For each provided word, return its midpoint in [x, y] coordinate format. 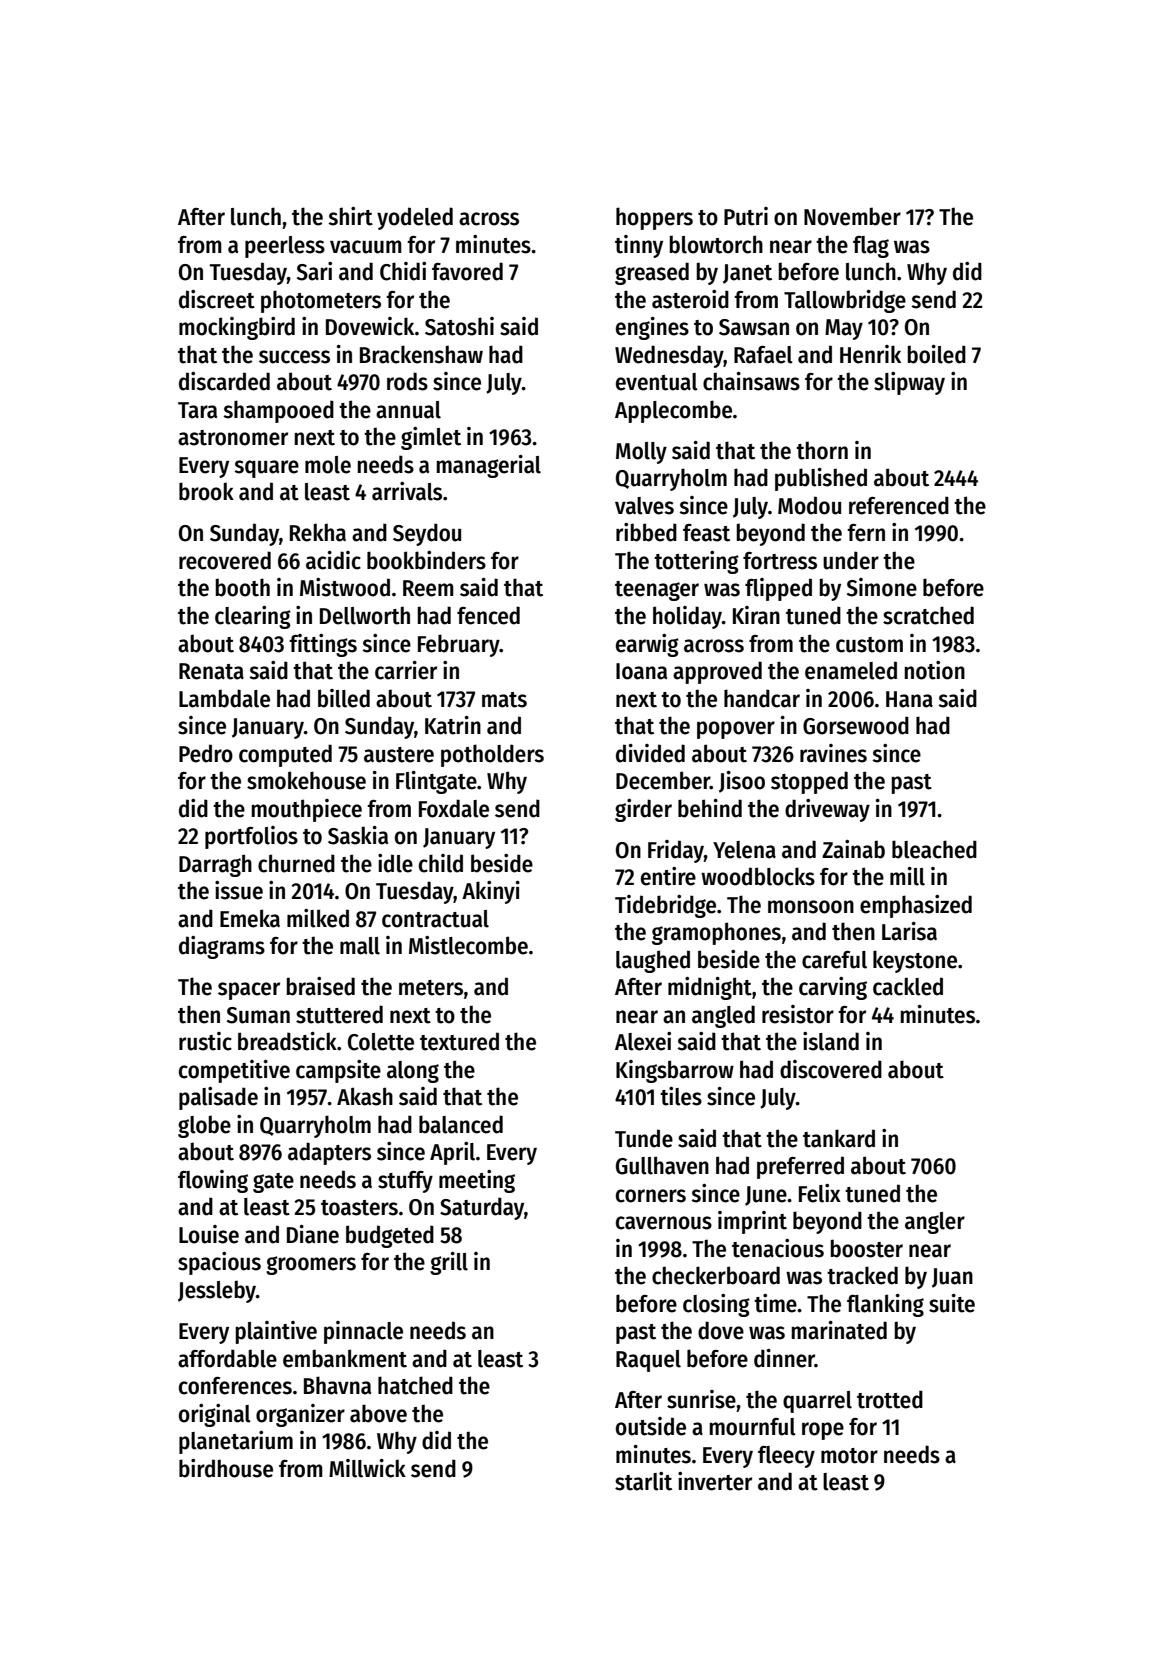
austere [399, 755]
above [378, 1413]
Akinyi [491, 892]
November [852, 216]
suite [952, 1303]
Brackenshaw [421, 354]
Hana [909, 699]
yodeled [415, 218]
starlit [643, 1481]
